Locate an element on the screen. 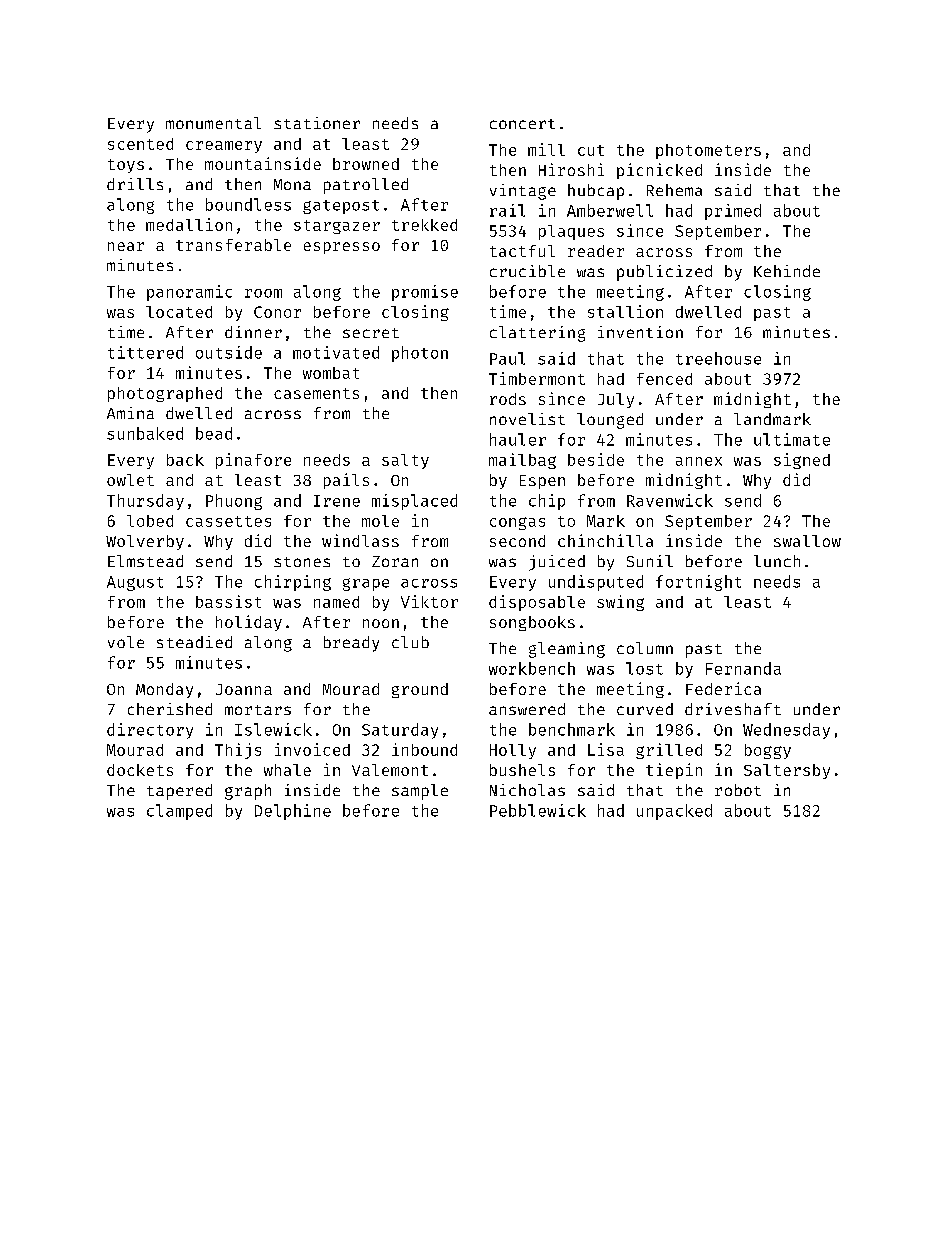 This screenshot has height=1233, width=952. inbound is located at coordinates (424, 749).
